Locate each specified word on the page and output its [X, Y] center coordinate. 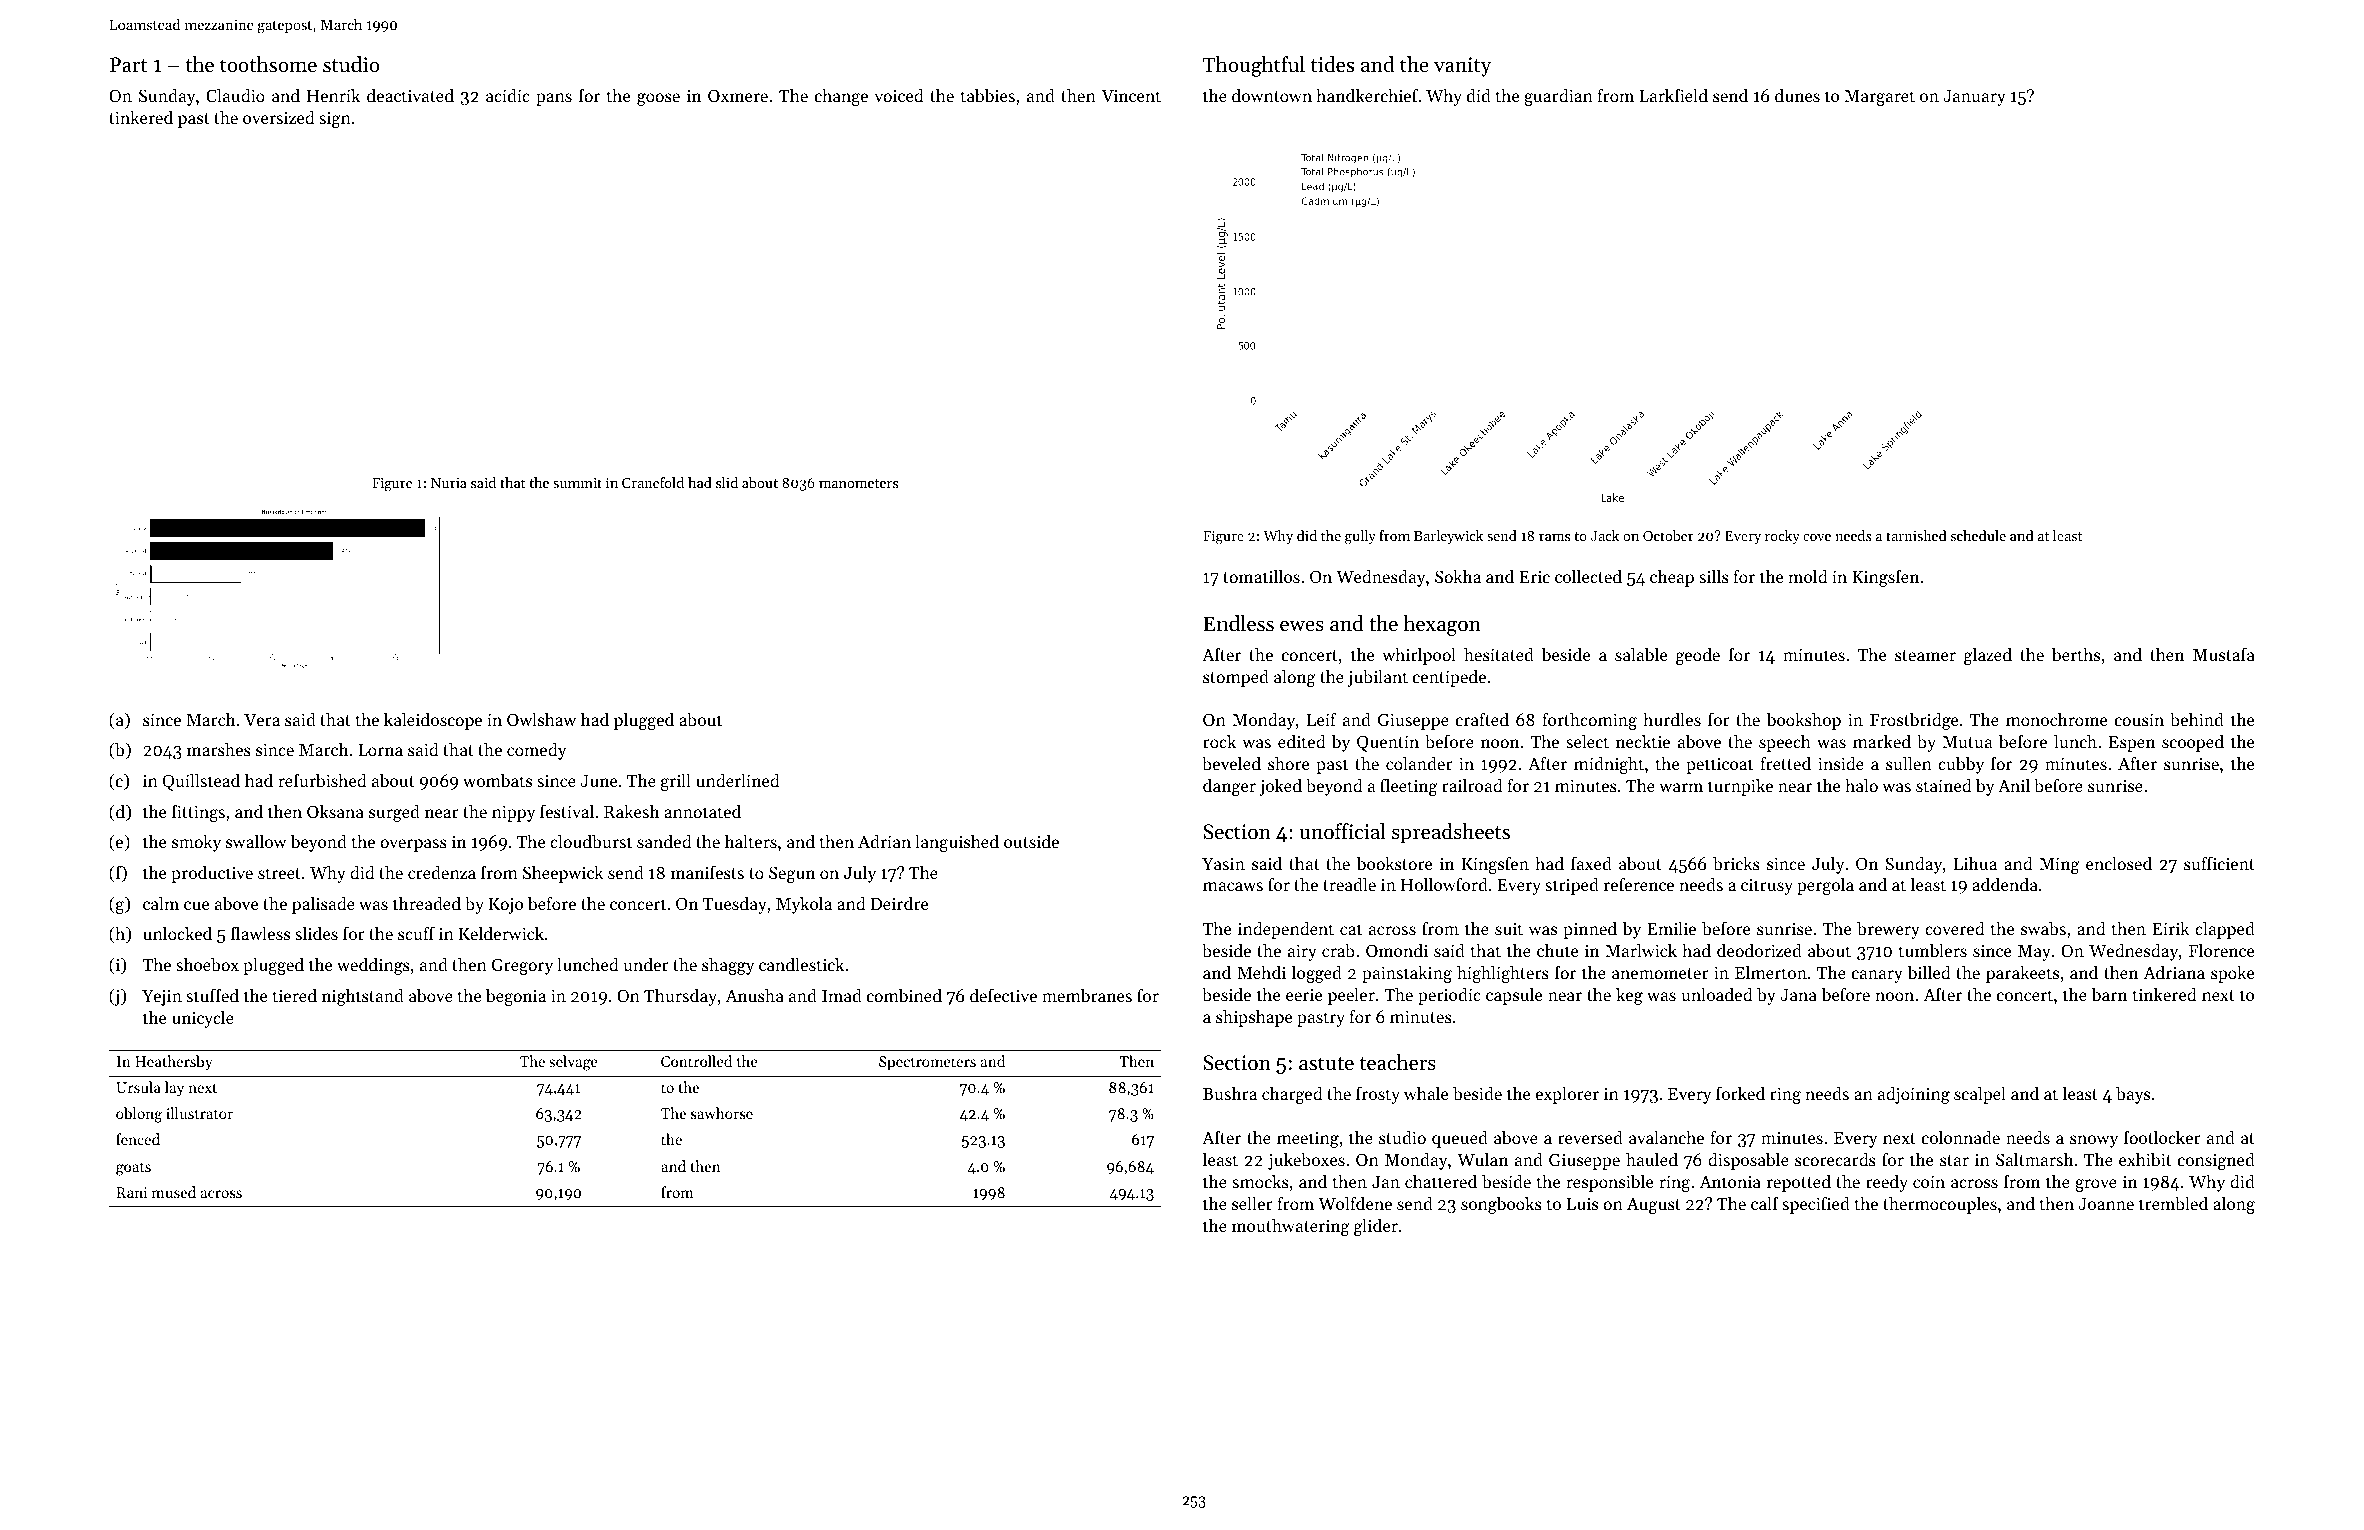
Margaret [1880, 98]
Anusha [754, 995]
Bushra [1230, 1093]
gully [1360, 537]
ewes [1302, 626]
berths [2076, 654]
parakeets [2022, 974]
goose [658, 99]
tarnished [1916, 535]
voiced [898, 95]
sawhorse [722, 1113]
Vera [262, 720]
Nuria [449, 483]
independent [1286, 930]
